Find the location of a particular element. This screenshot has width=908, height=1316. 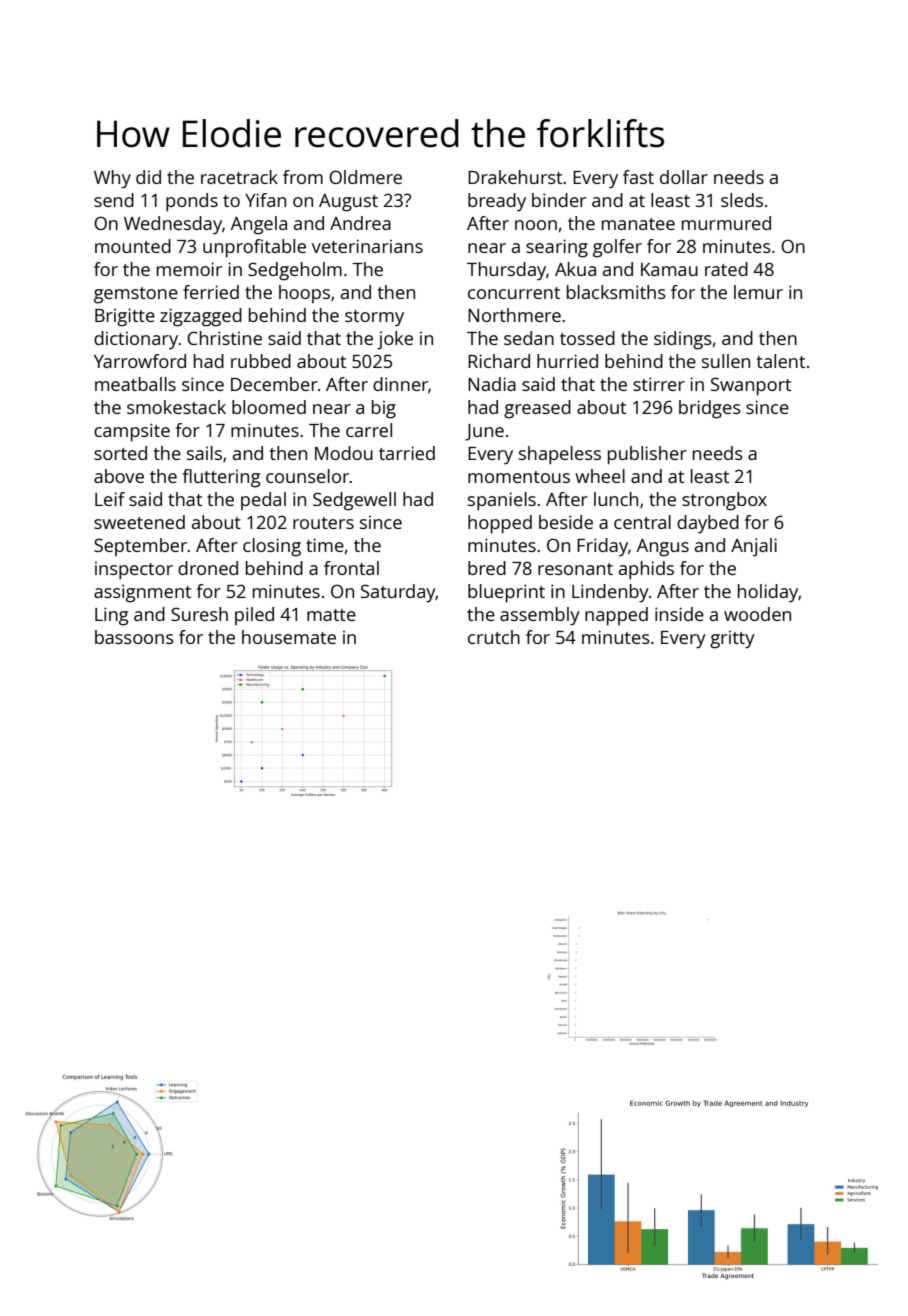

strongbox is located at coordinates (724, 501).
